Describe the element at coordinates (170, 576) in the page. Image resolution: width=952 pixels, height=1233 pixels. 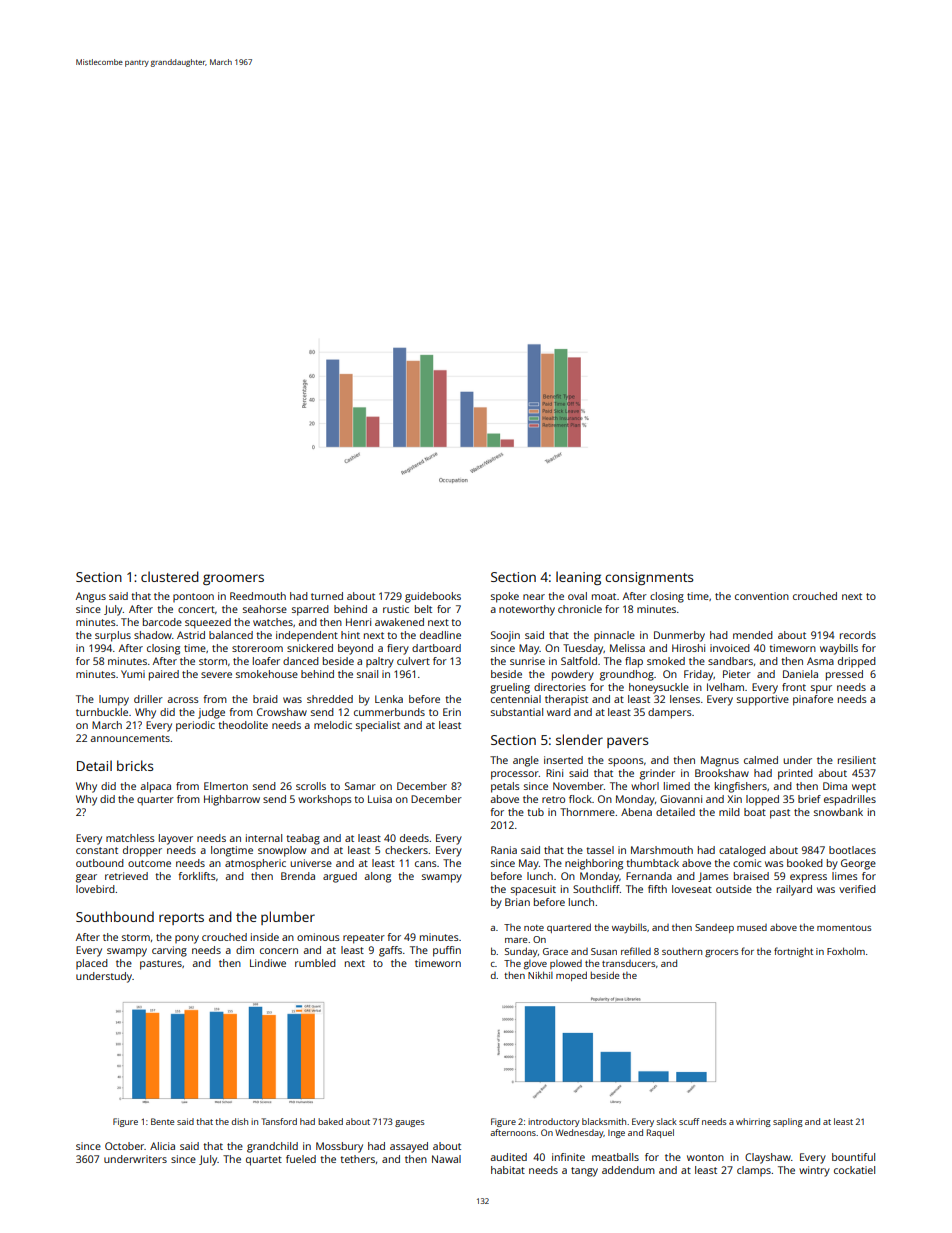
I see `clustered` at that location.
